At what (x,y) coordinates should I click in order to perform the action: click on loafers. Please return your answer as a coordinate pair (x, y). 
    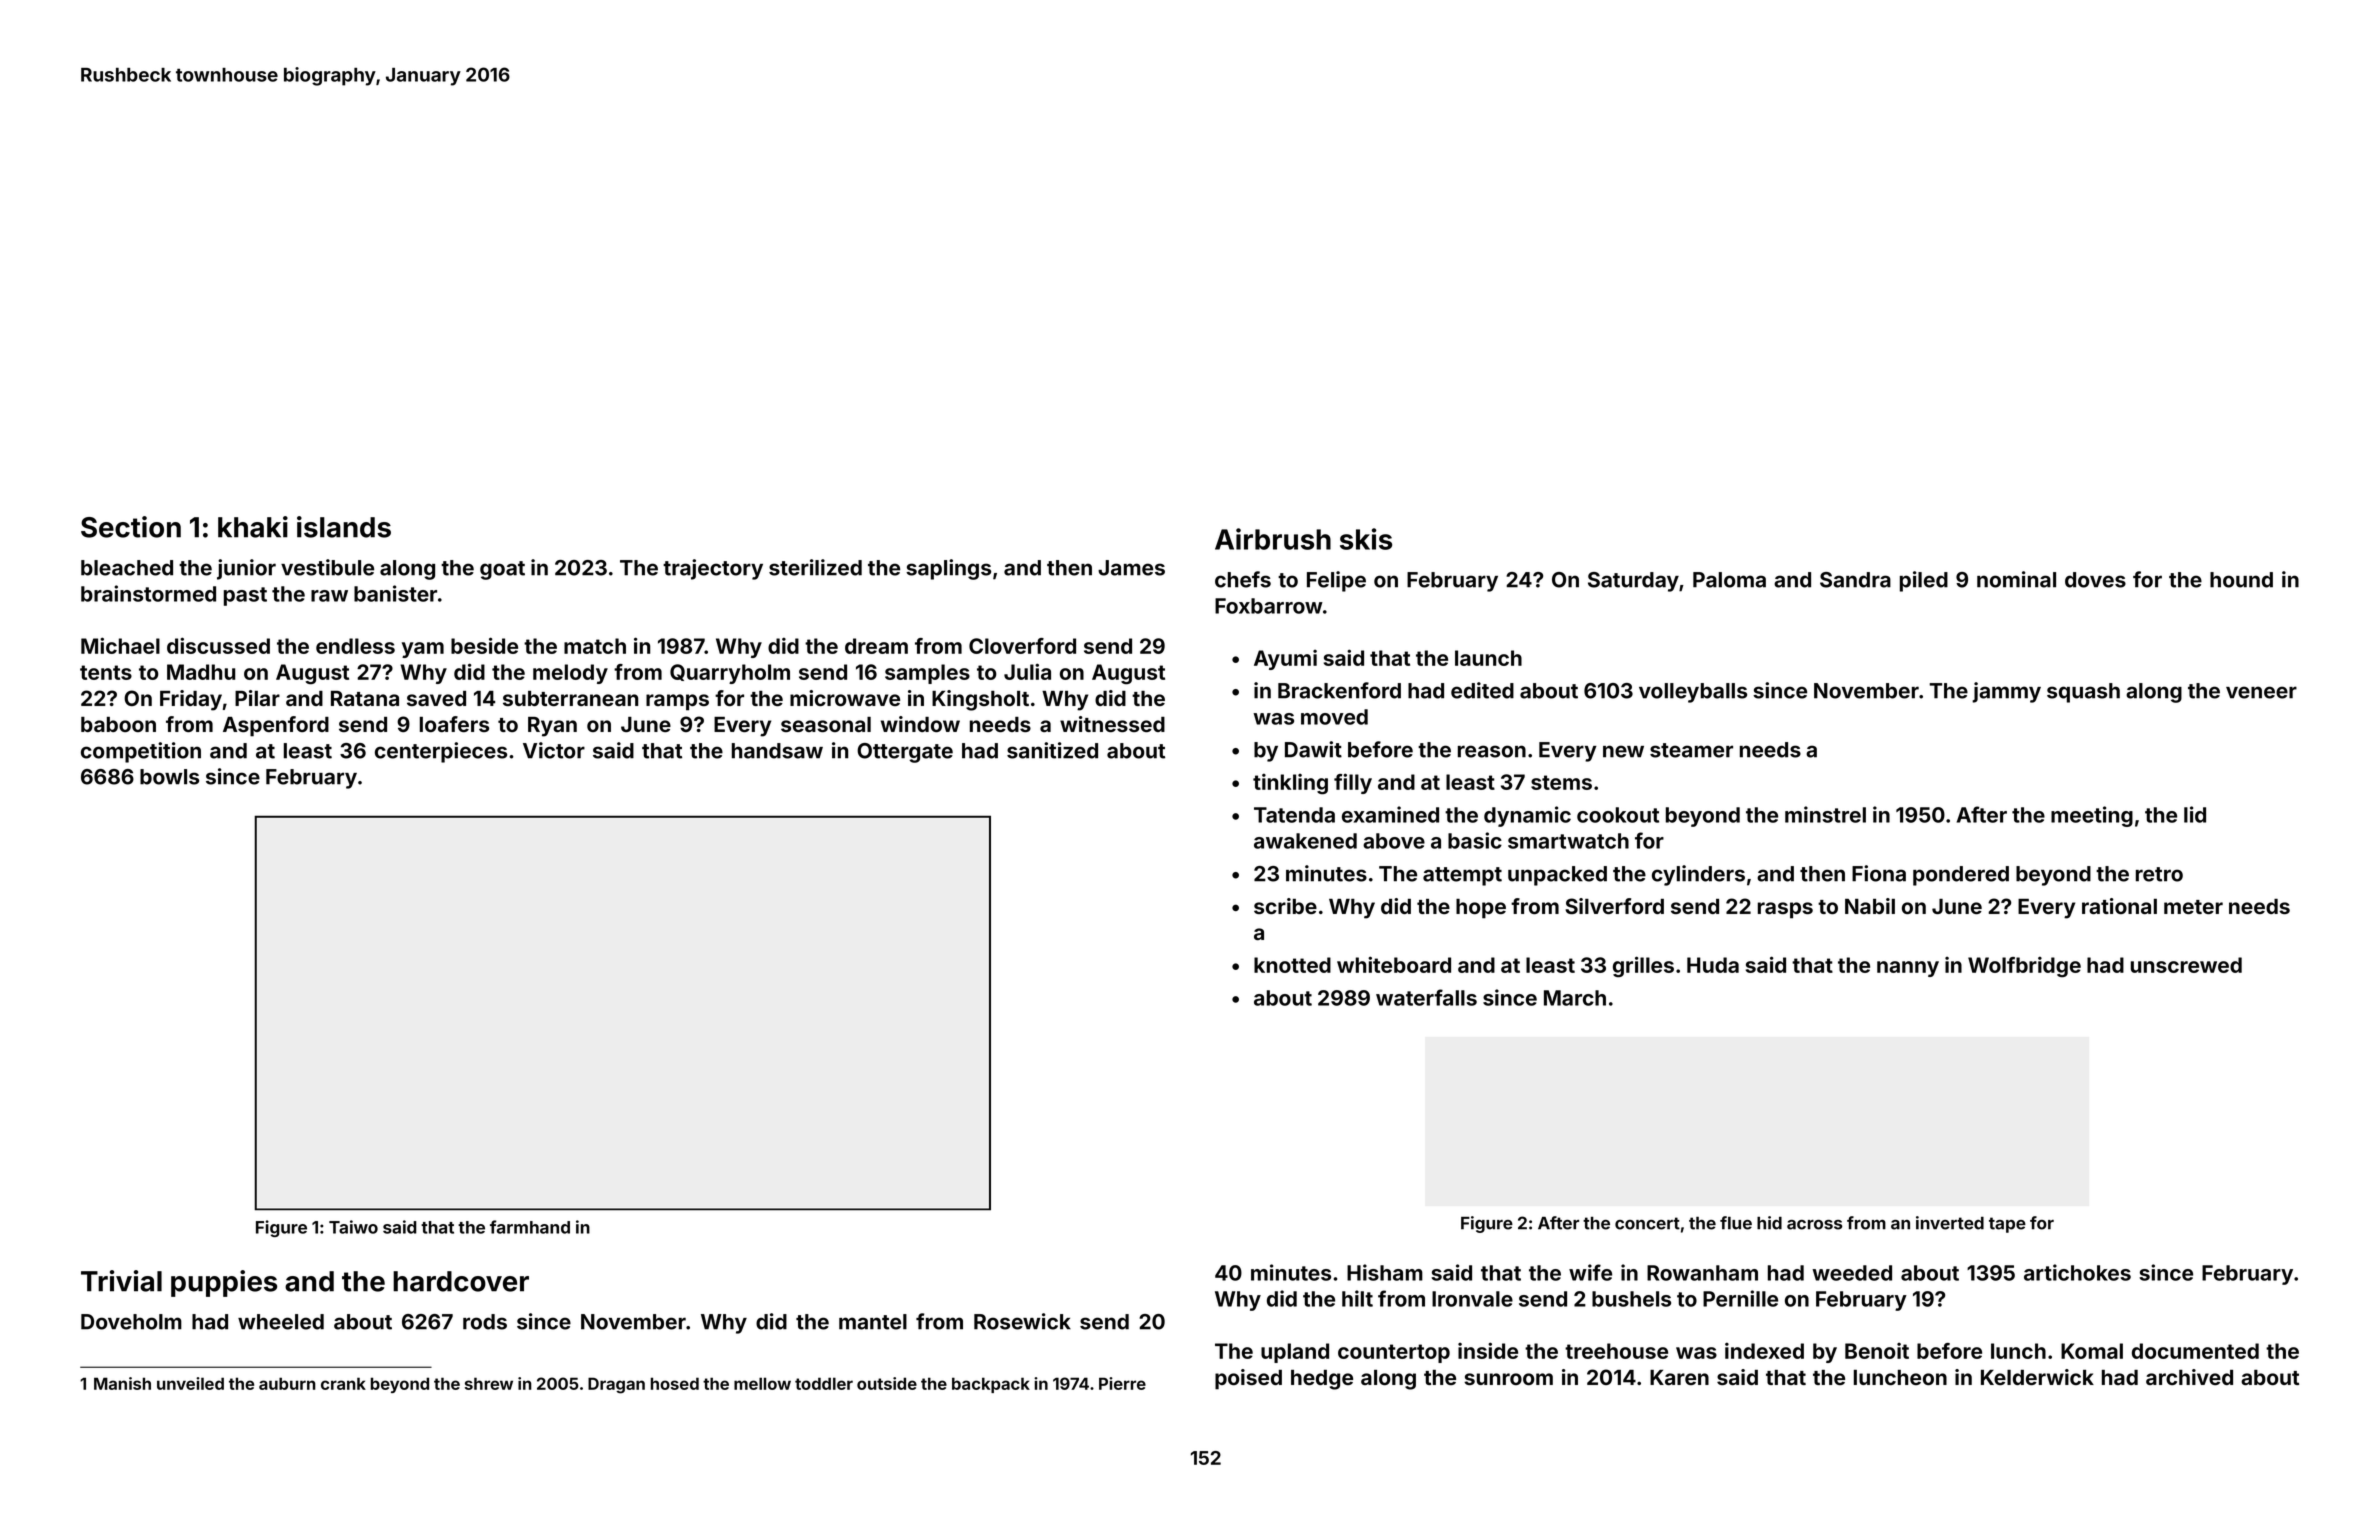
    Looking at the image, I should click on (454, 724).
